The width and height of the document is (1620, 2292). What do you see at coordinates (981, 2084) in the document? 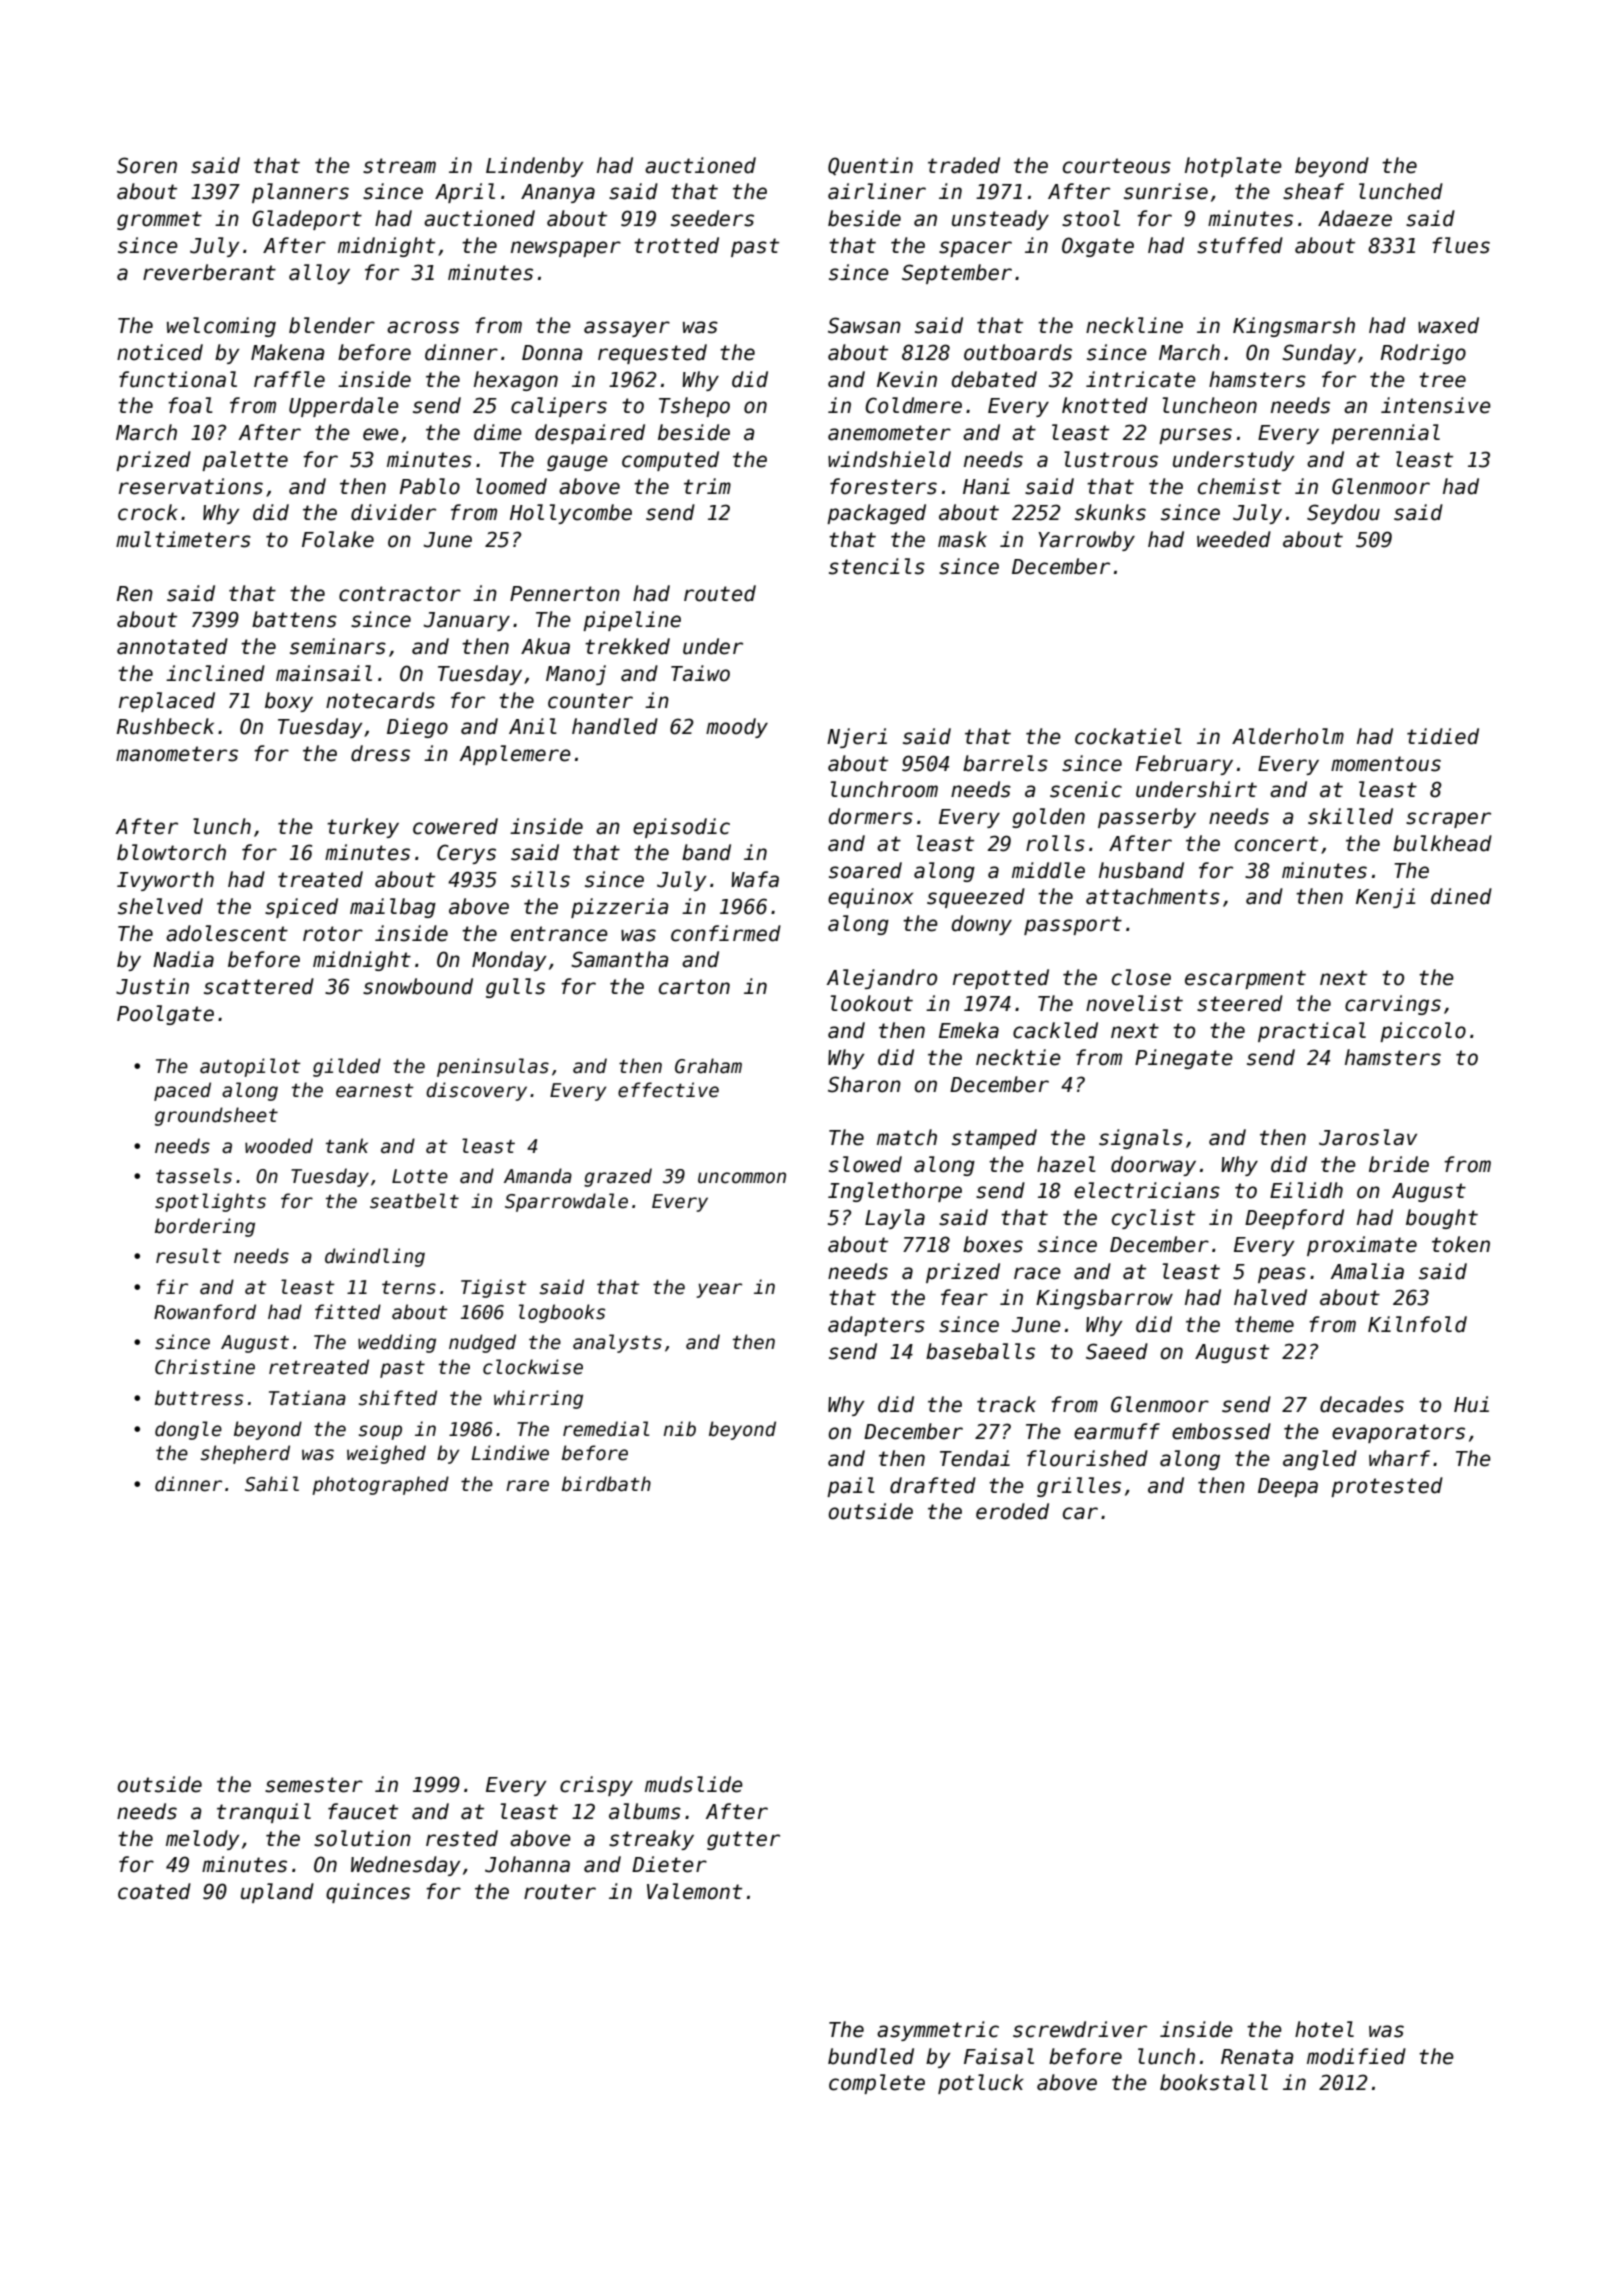
I see `potluck` at bounding box center [981, 2084].
